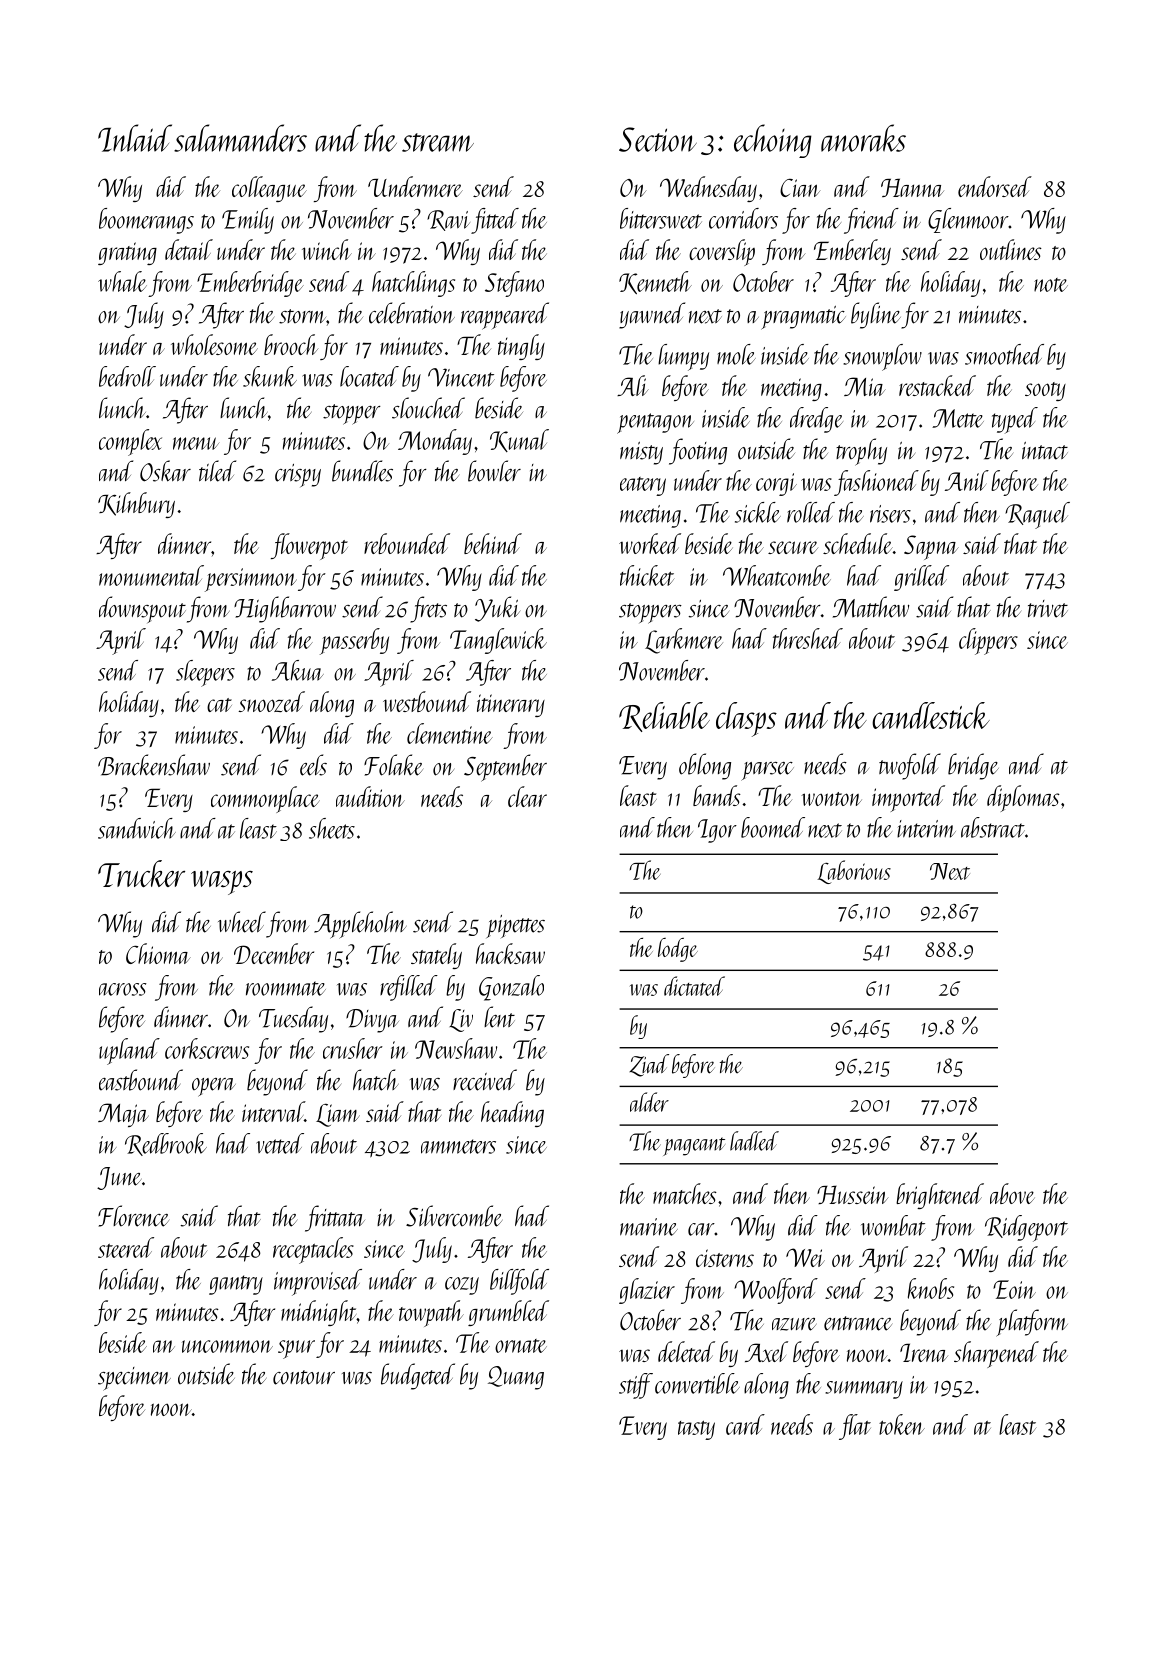 The height and width of the image is (1654, 1165). I want to click on anoraks, so click(863, 138).
